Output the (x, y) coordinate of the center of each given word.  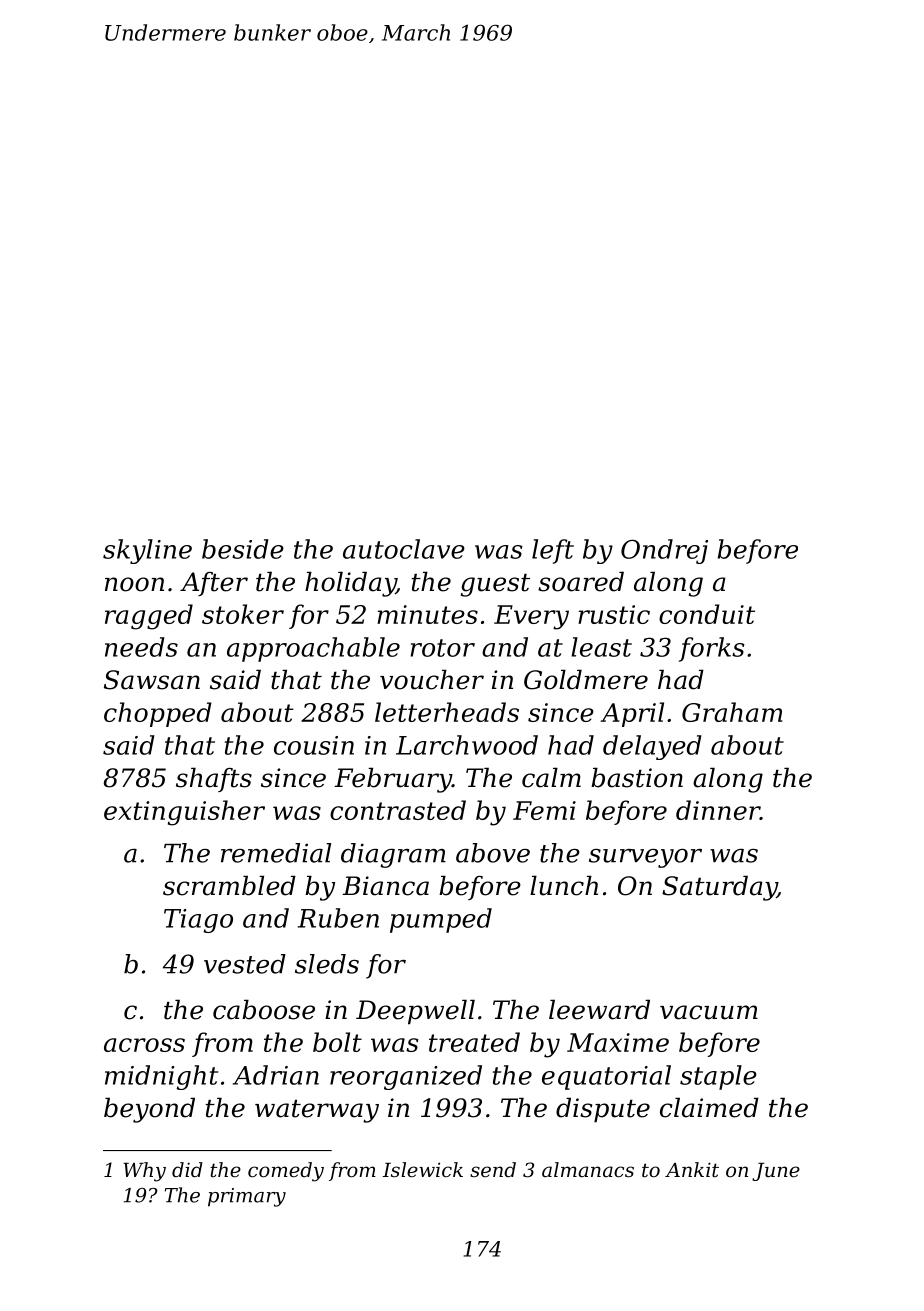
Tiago (198, 921)
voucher (432, 679)
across (144, 1045)
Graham (732, 712)
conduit (707, 614)
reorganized (406, 1077)
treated (474, 1042)
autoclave (404, 549)
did (187, 1170)
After (214, 584)
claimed (709, 1107)
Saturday (719, 888)
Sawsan (152, 680)
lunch (564, 885)
